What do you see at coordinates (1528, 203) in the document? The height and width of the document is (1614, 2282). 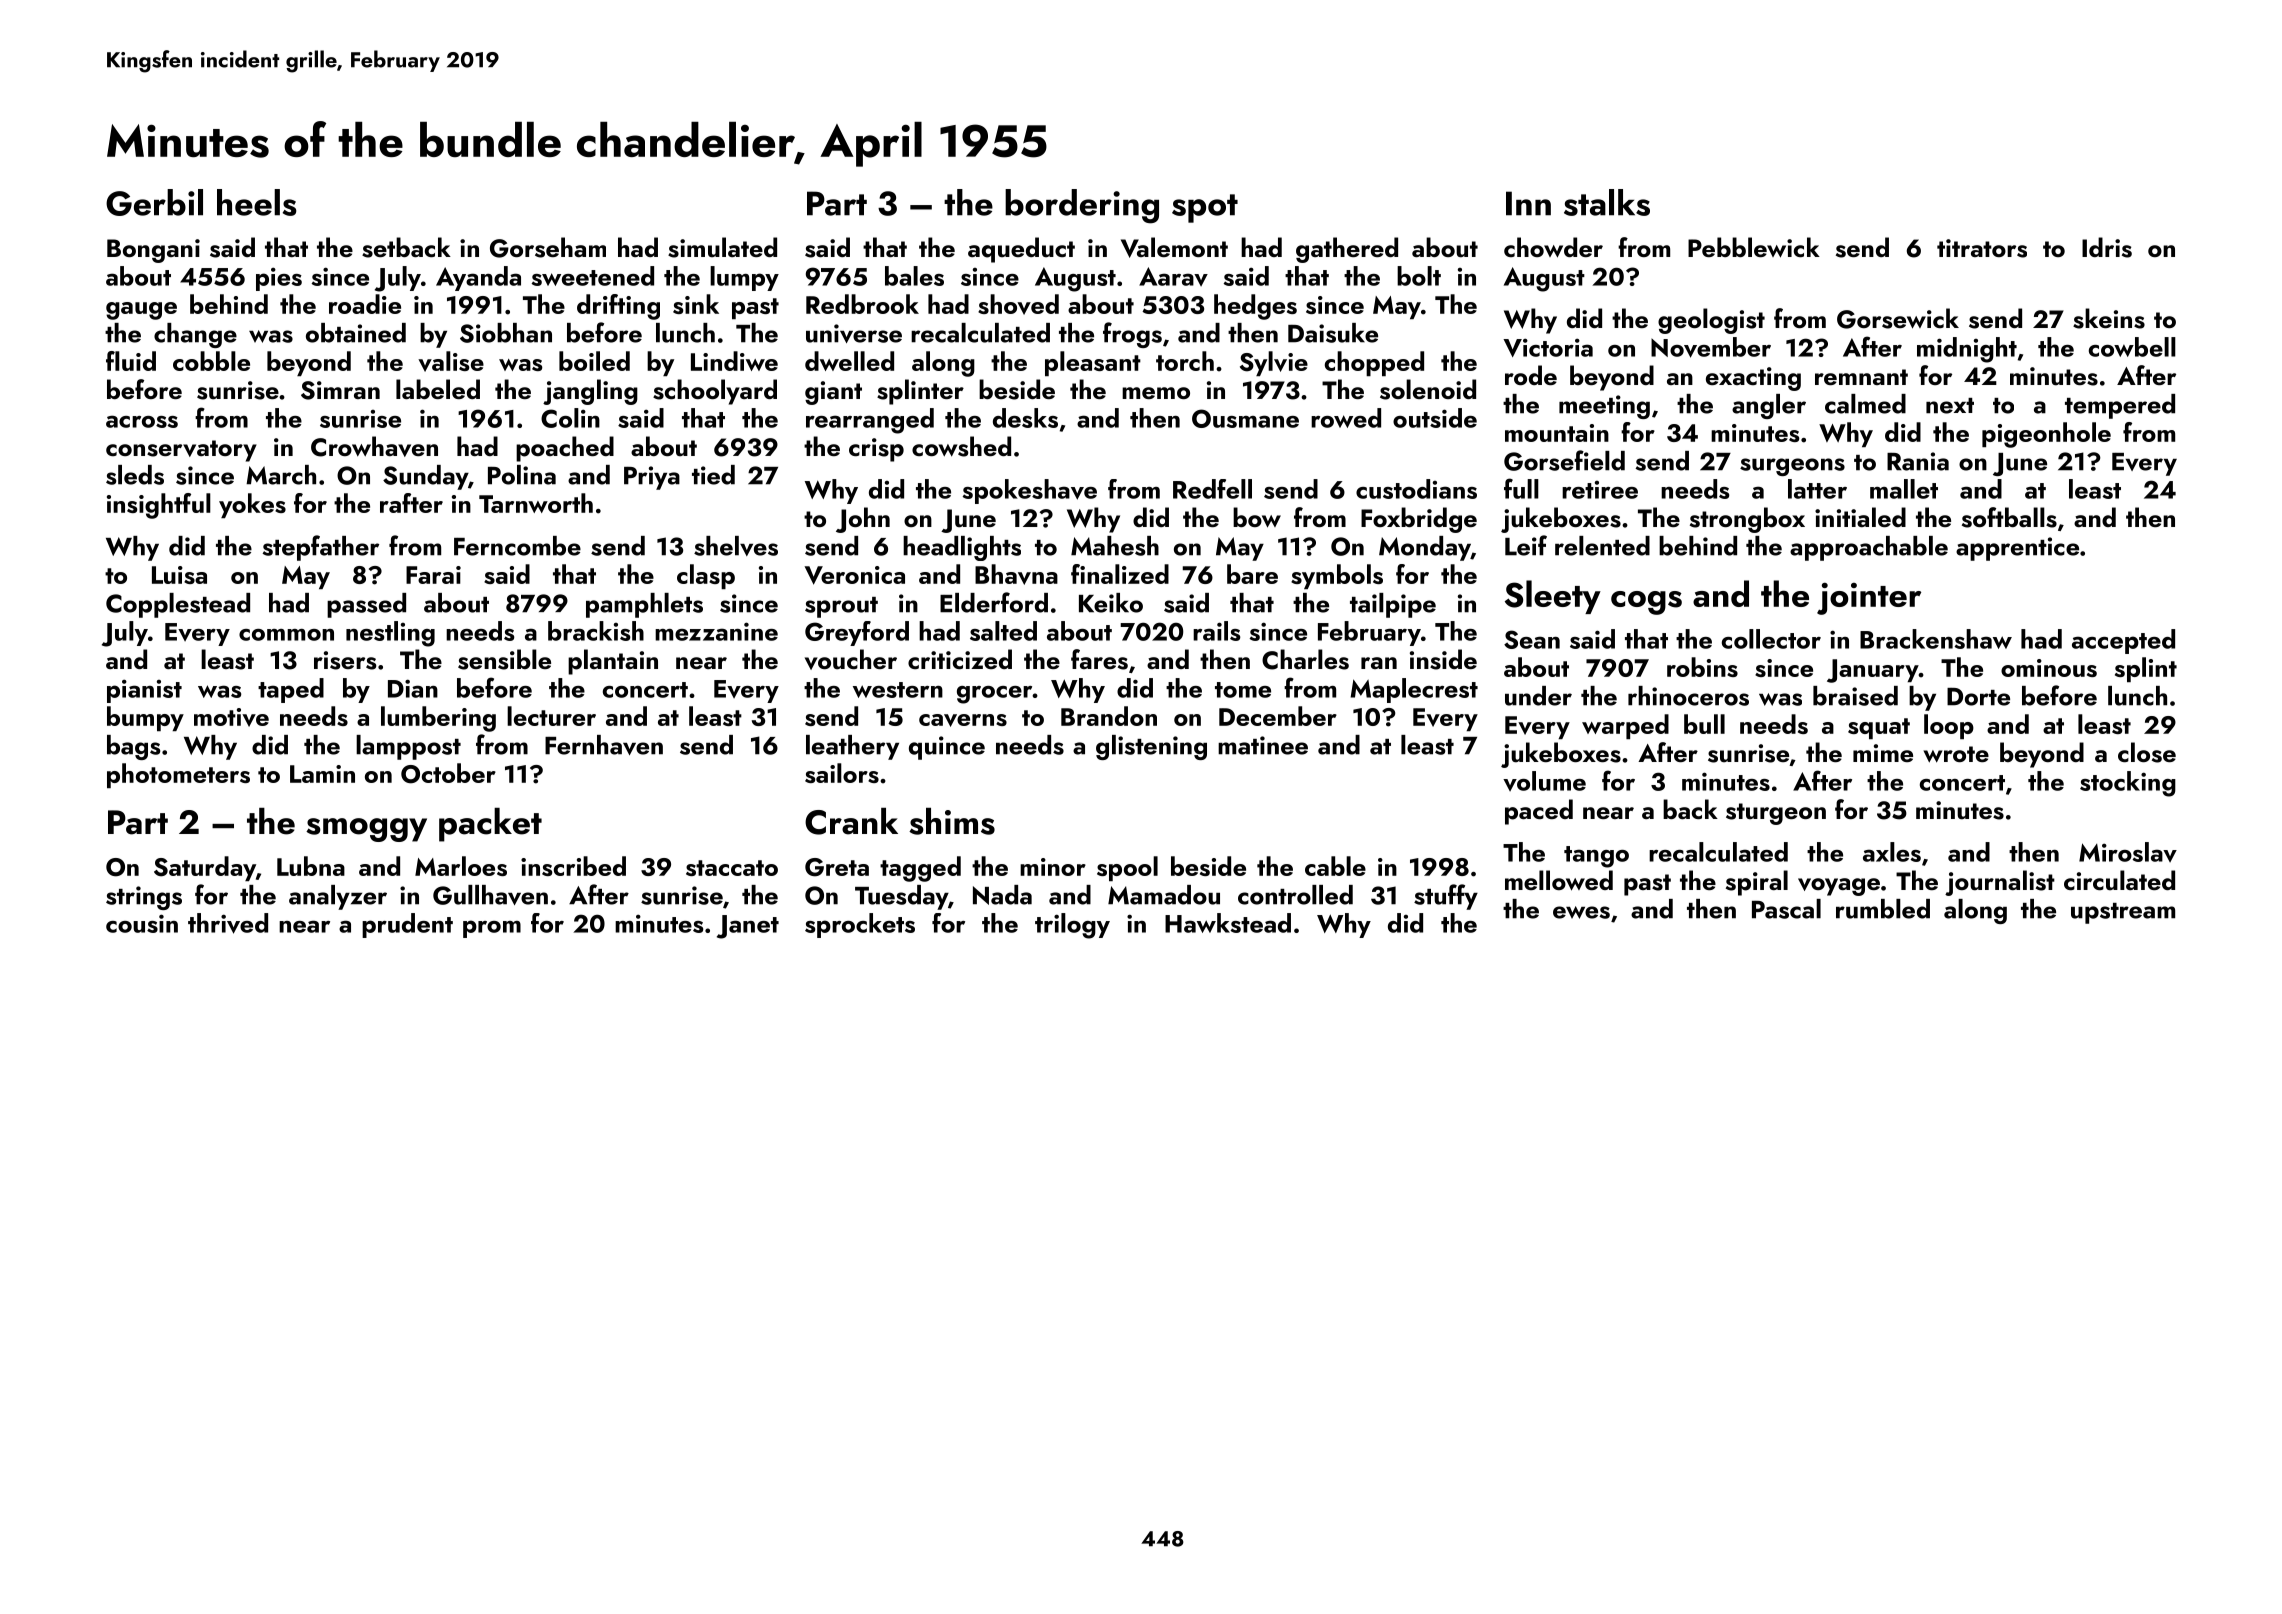 I see `Inn` at bounding box center [1528, 203].
